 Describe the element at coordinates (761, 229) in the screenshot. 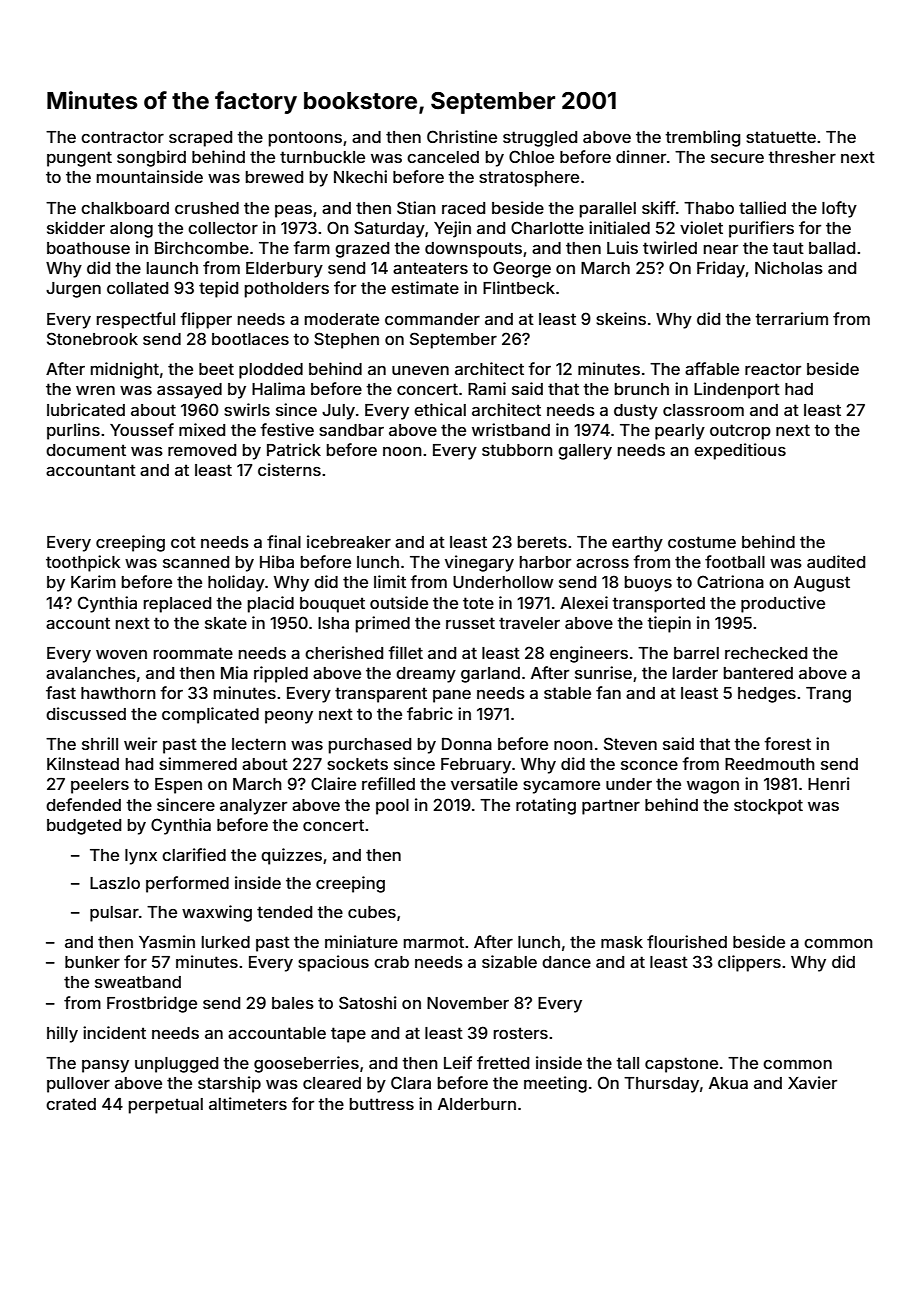

I see `purifiers` at that location.
